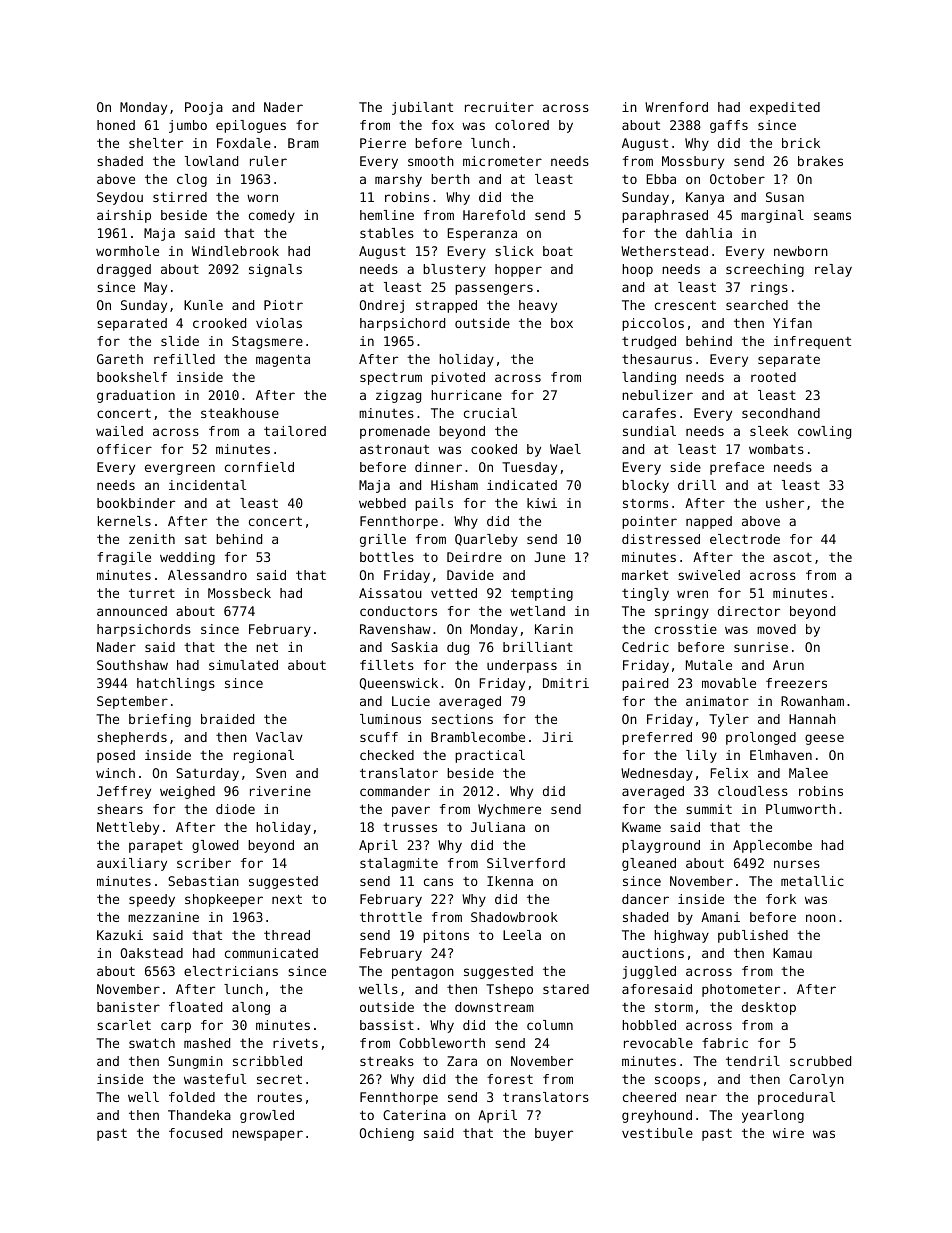 Image resolution: width=952 pixels, height=1233 pixels. What do you see at coordinates (776, 629) in the document?
I see `moved` at bounding box center [776, 629].
